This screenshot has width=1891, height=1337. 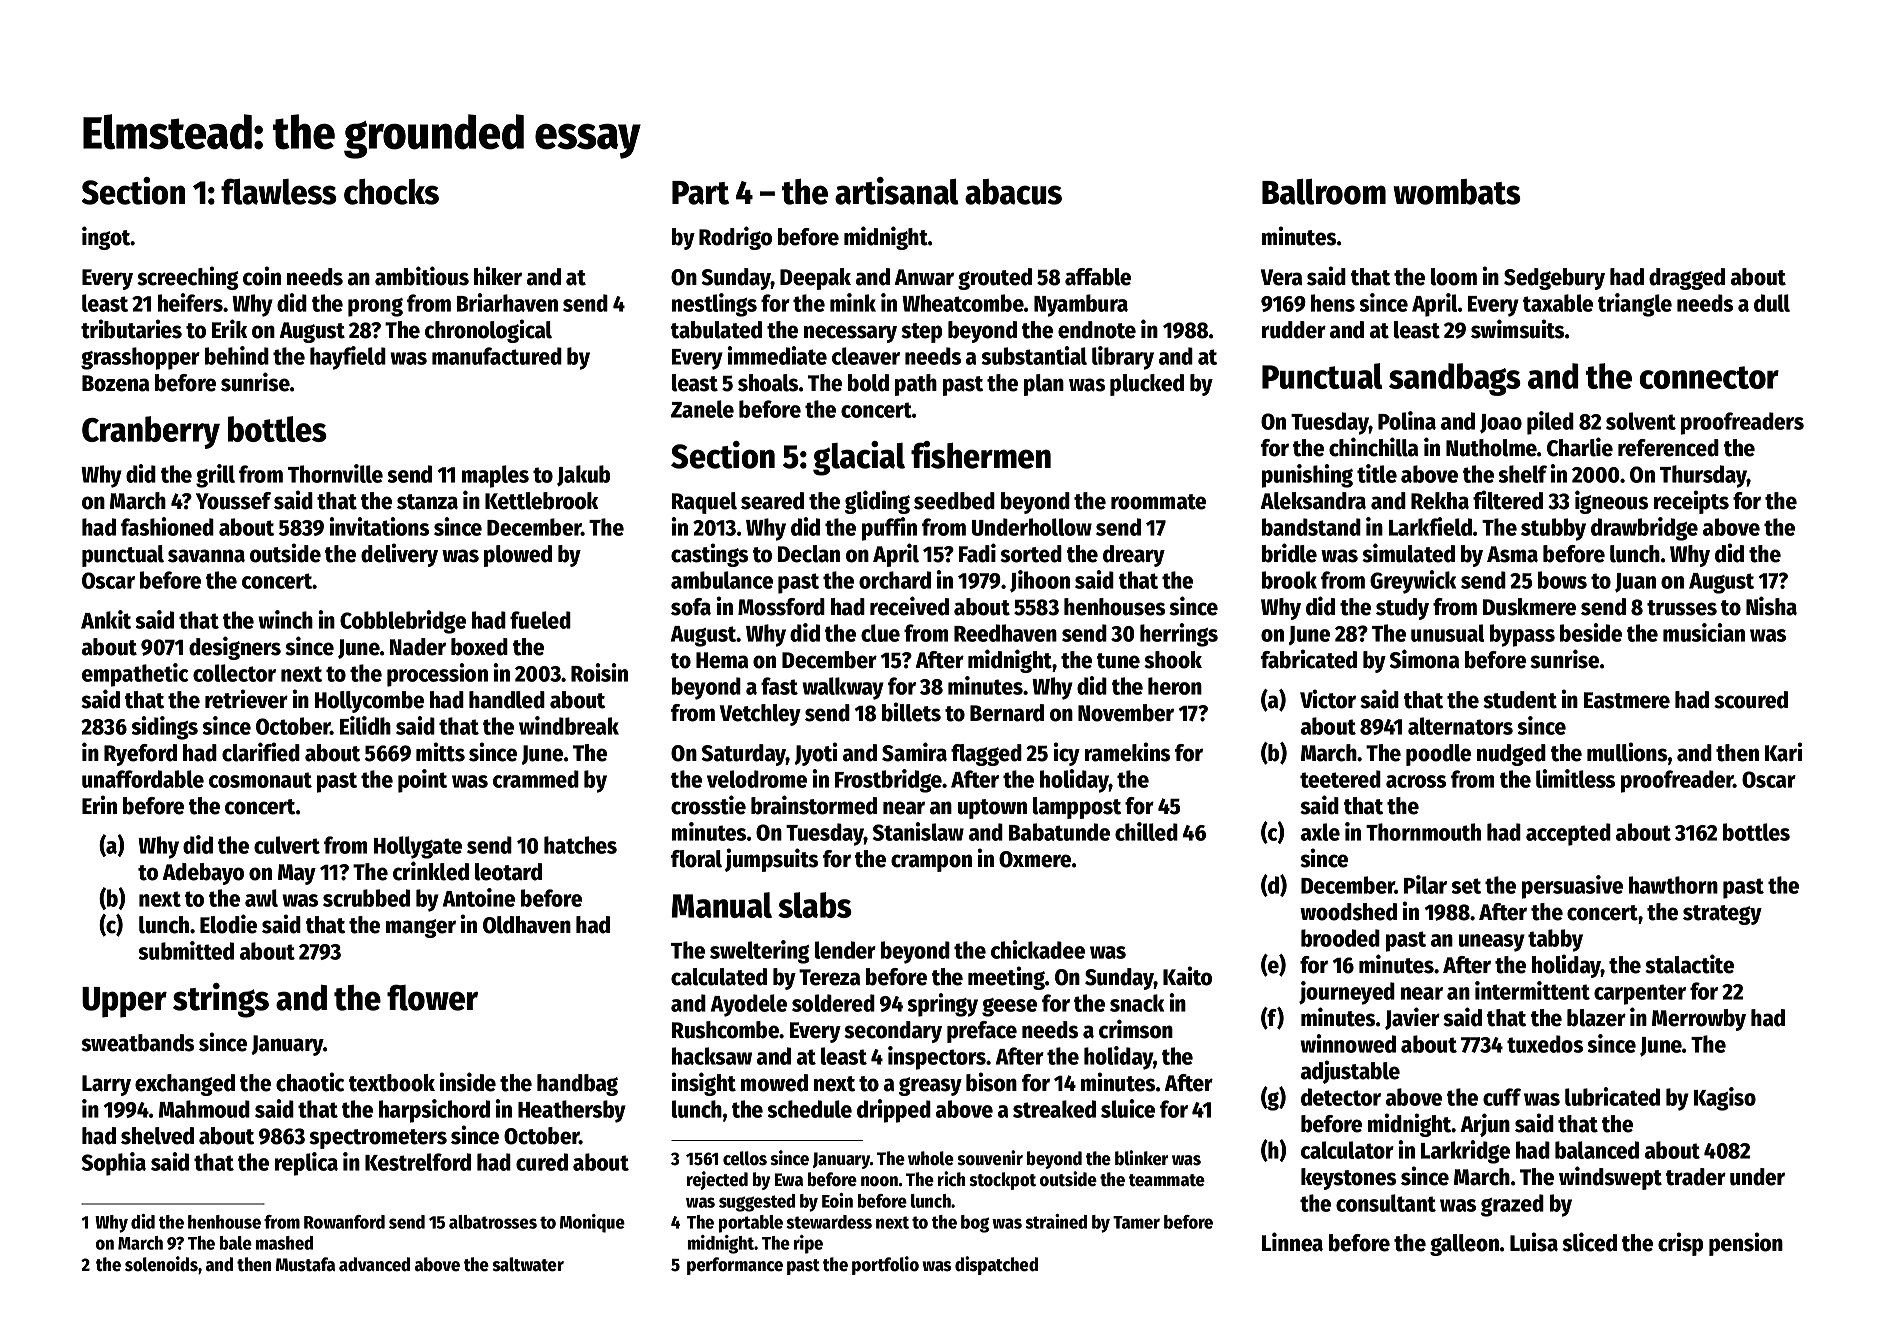 What do you see at coordinates (285, 619) in the screenshot?
I see `winch` at bounding box center [285, 619].
